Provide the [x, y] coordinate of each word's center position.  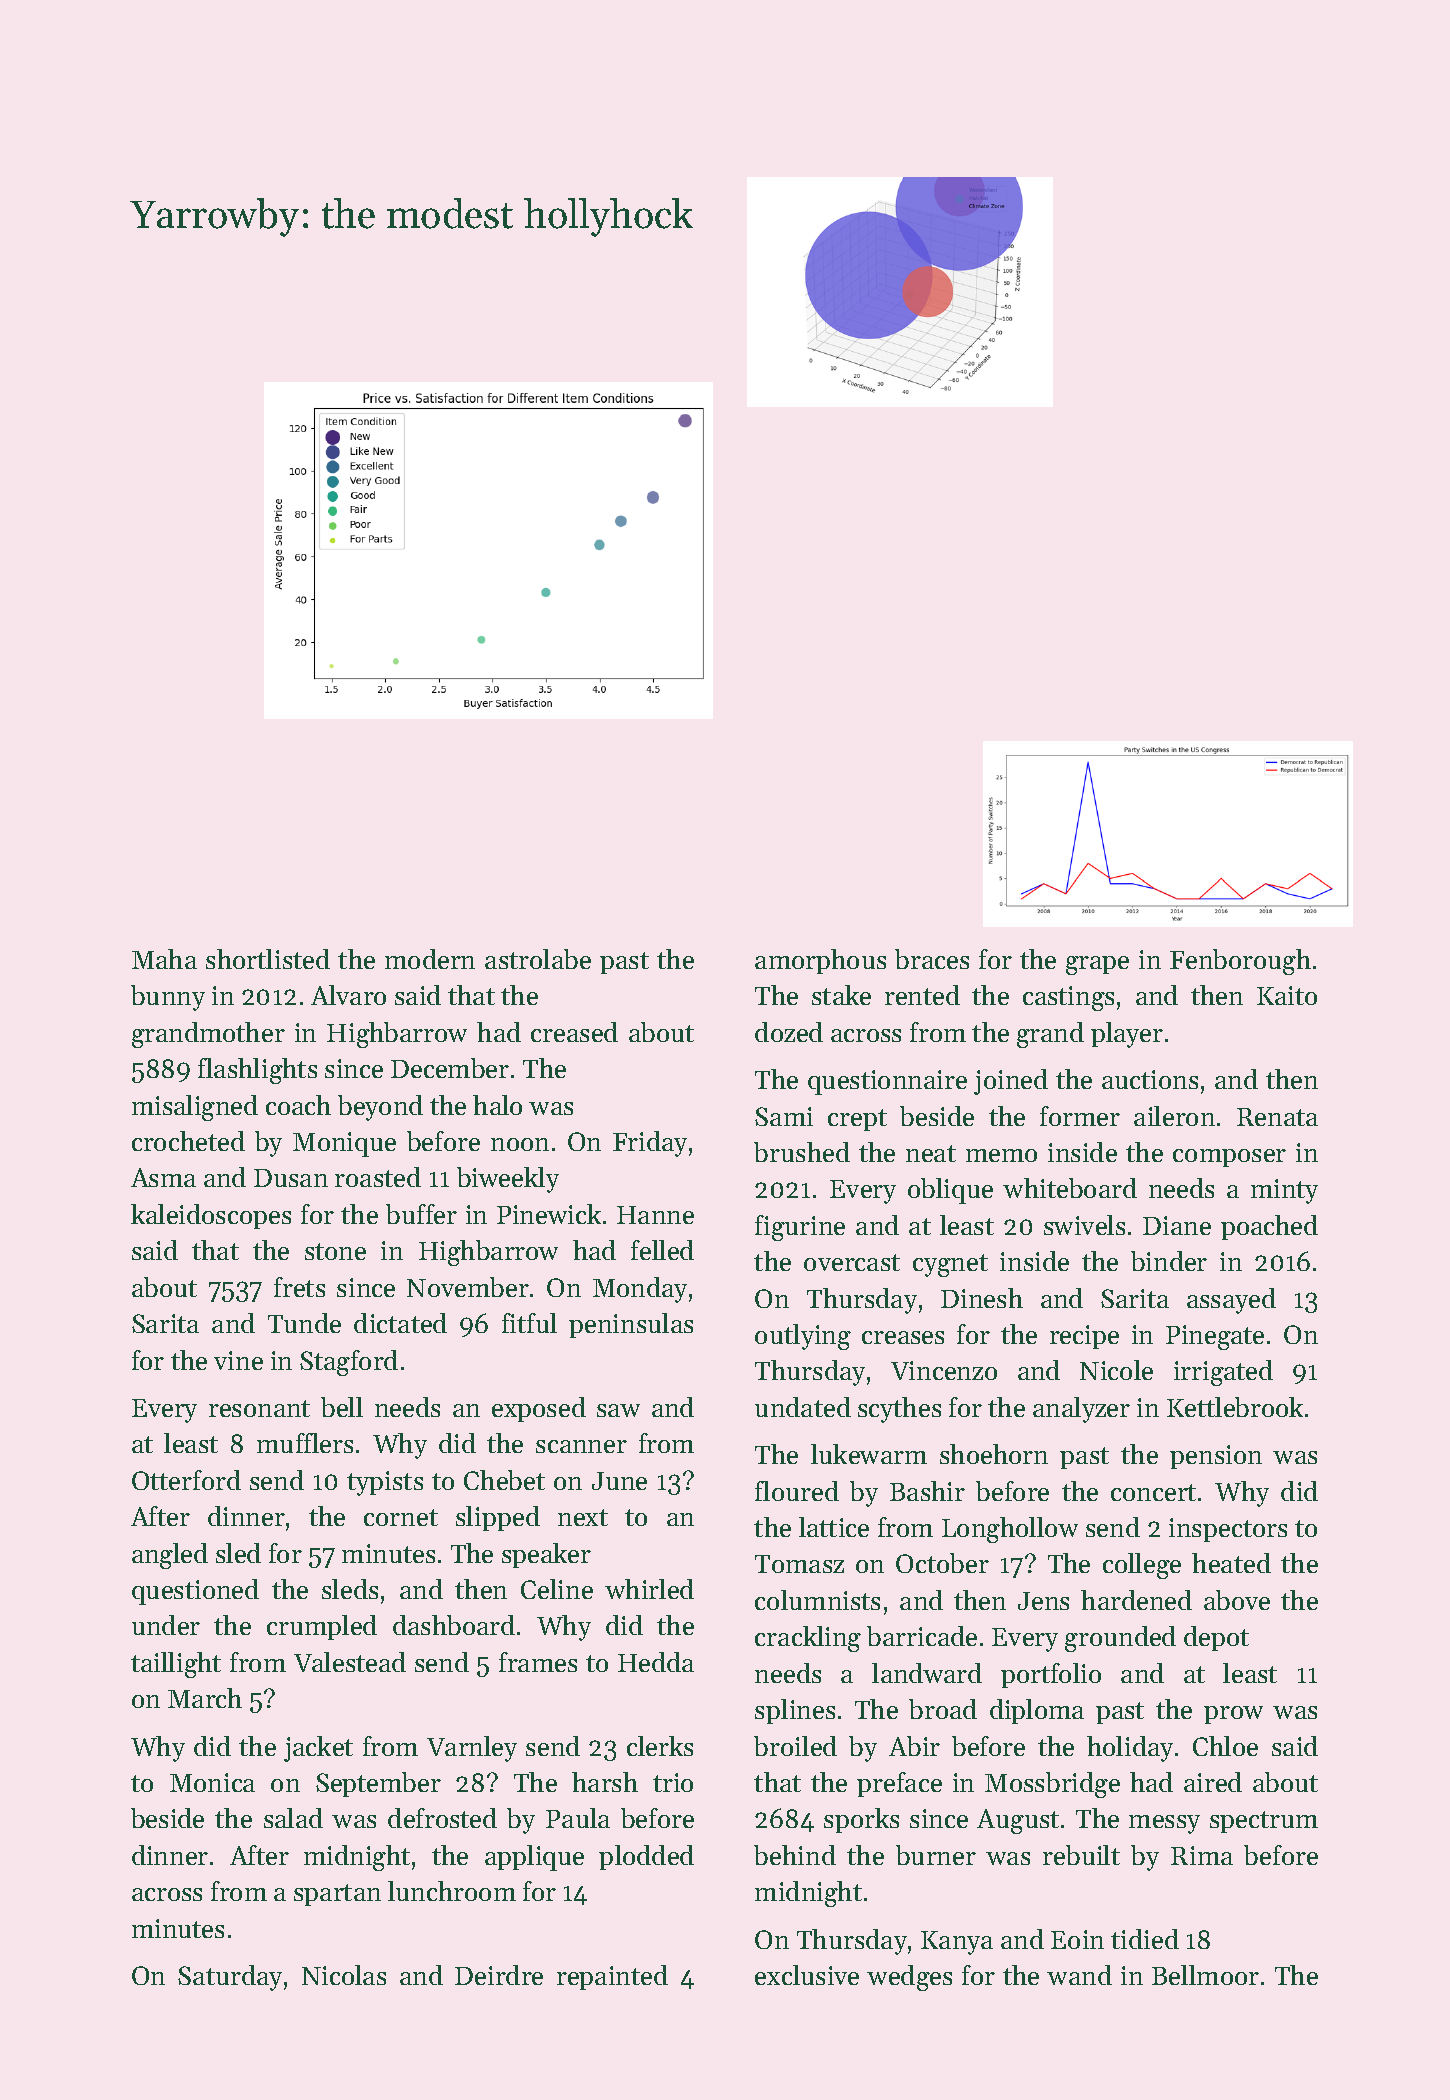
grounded [1120, 1639]
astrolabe [538, 959]
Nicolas [344, 1975]
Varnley [472, 1749]
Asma [163, 1177]
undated [803, 1407]
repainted [612, 1977]
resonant [259, 1408]
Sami [784, 1116]
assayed [1231, 1301]
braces [932, 959]
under [166, 1625]
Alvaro [348, 995]
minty [1284, 1191]
